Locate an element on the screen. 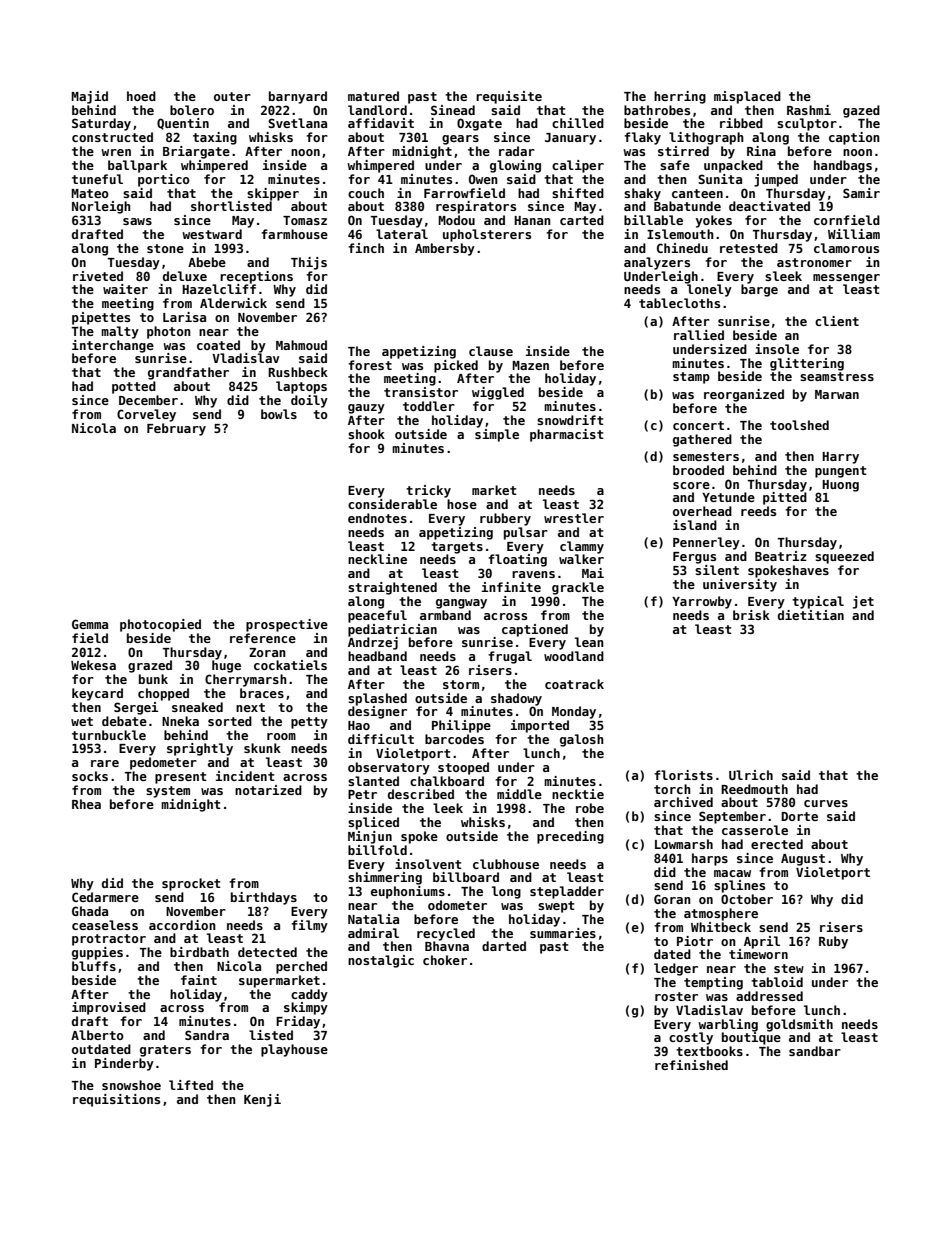  lonely is located at coordinates (709, 290).
